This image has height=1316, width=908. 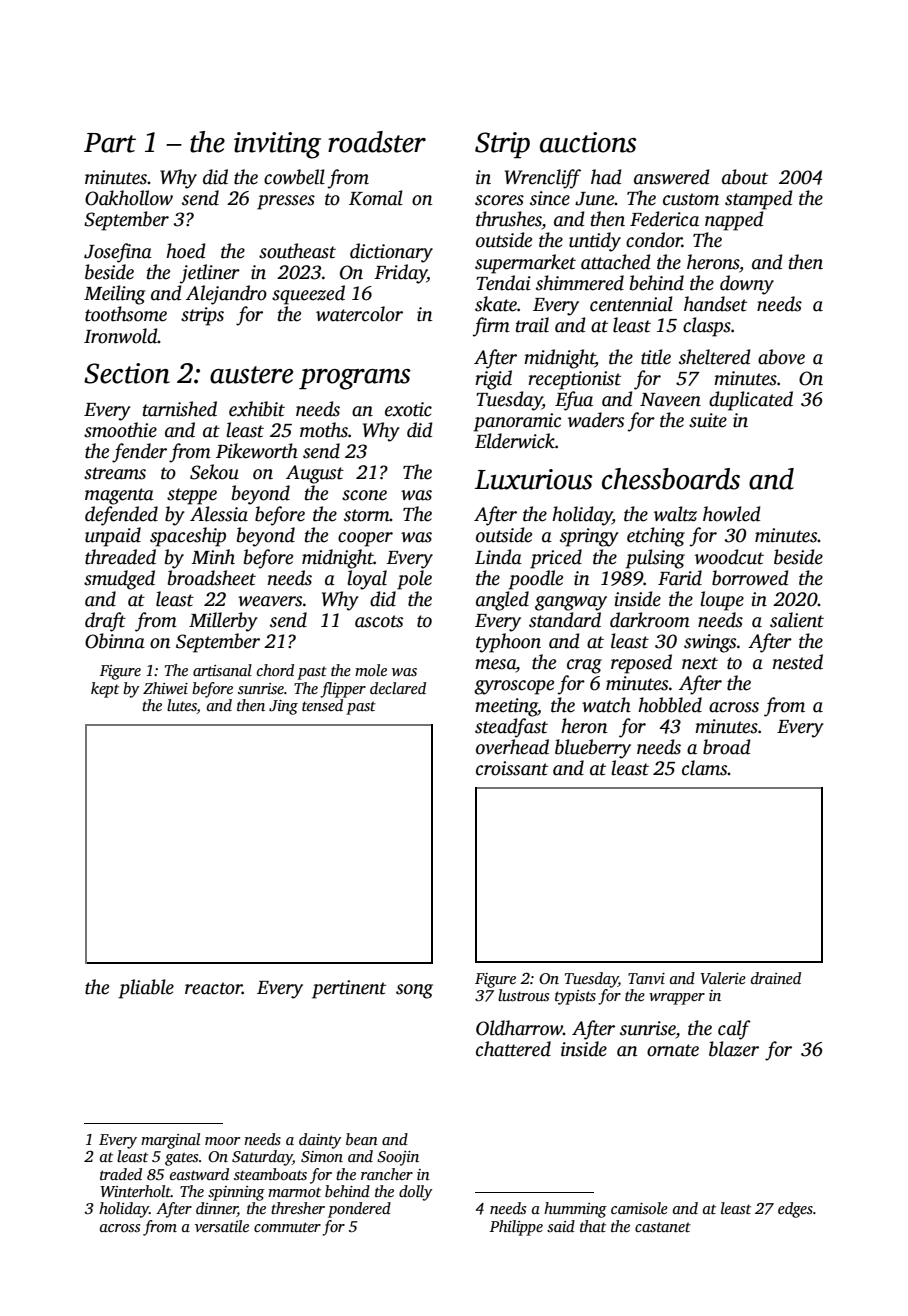 What do you see at coordinates (781, 357) in the image?
I see `above` at bounding box center [781, 357].
